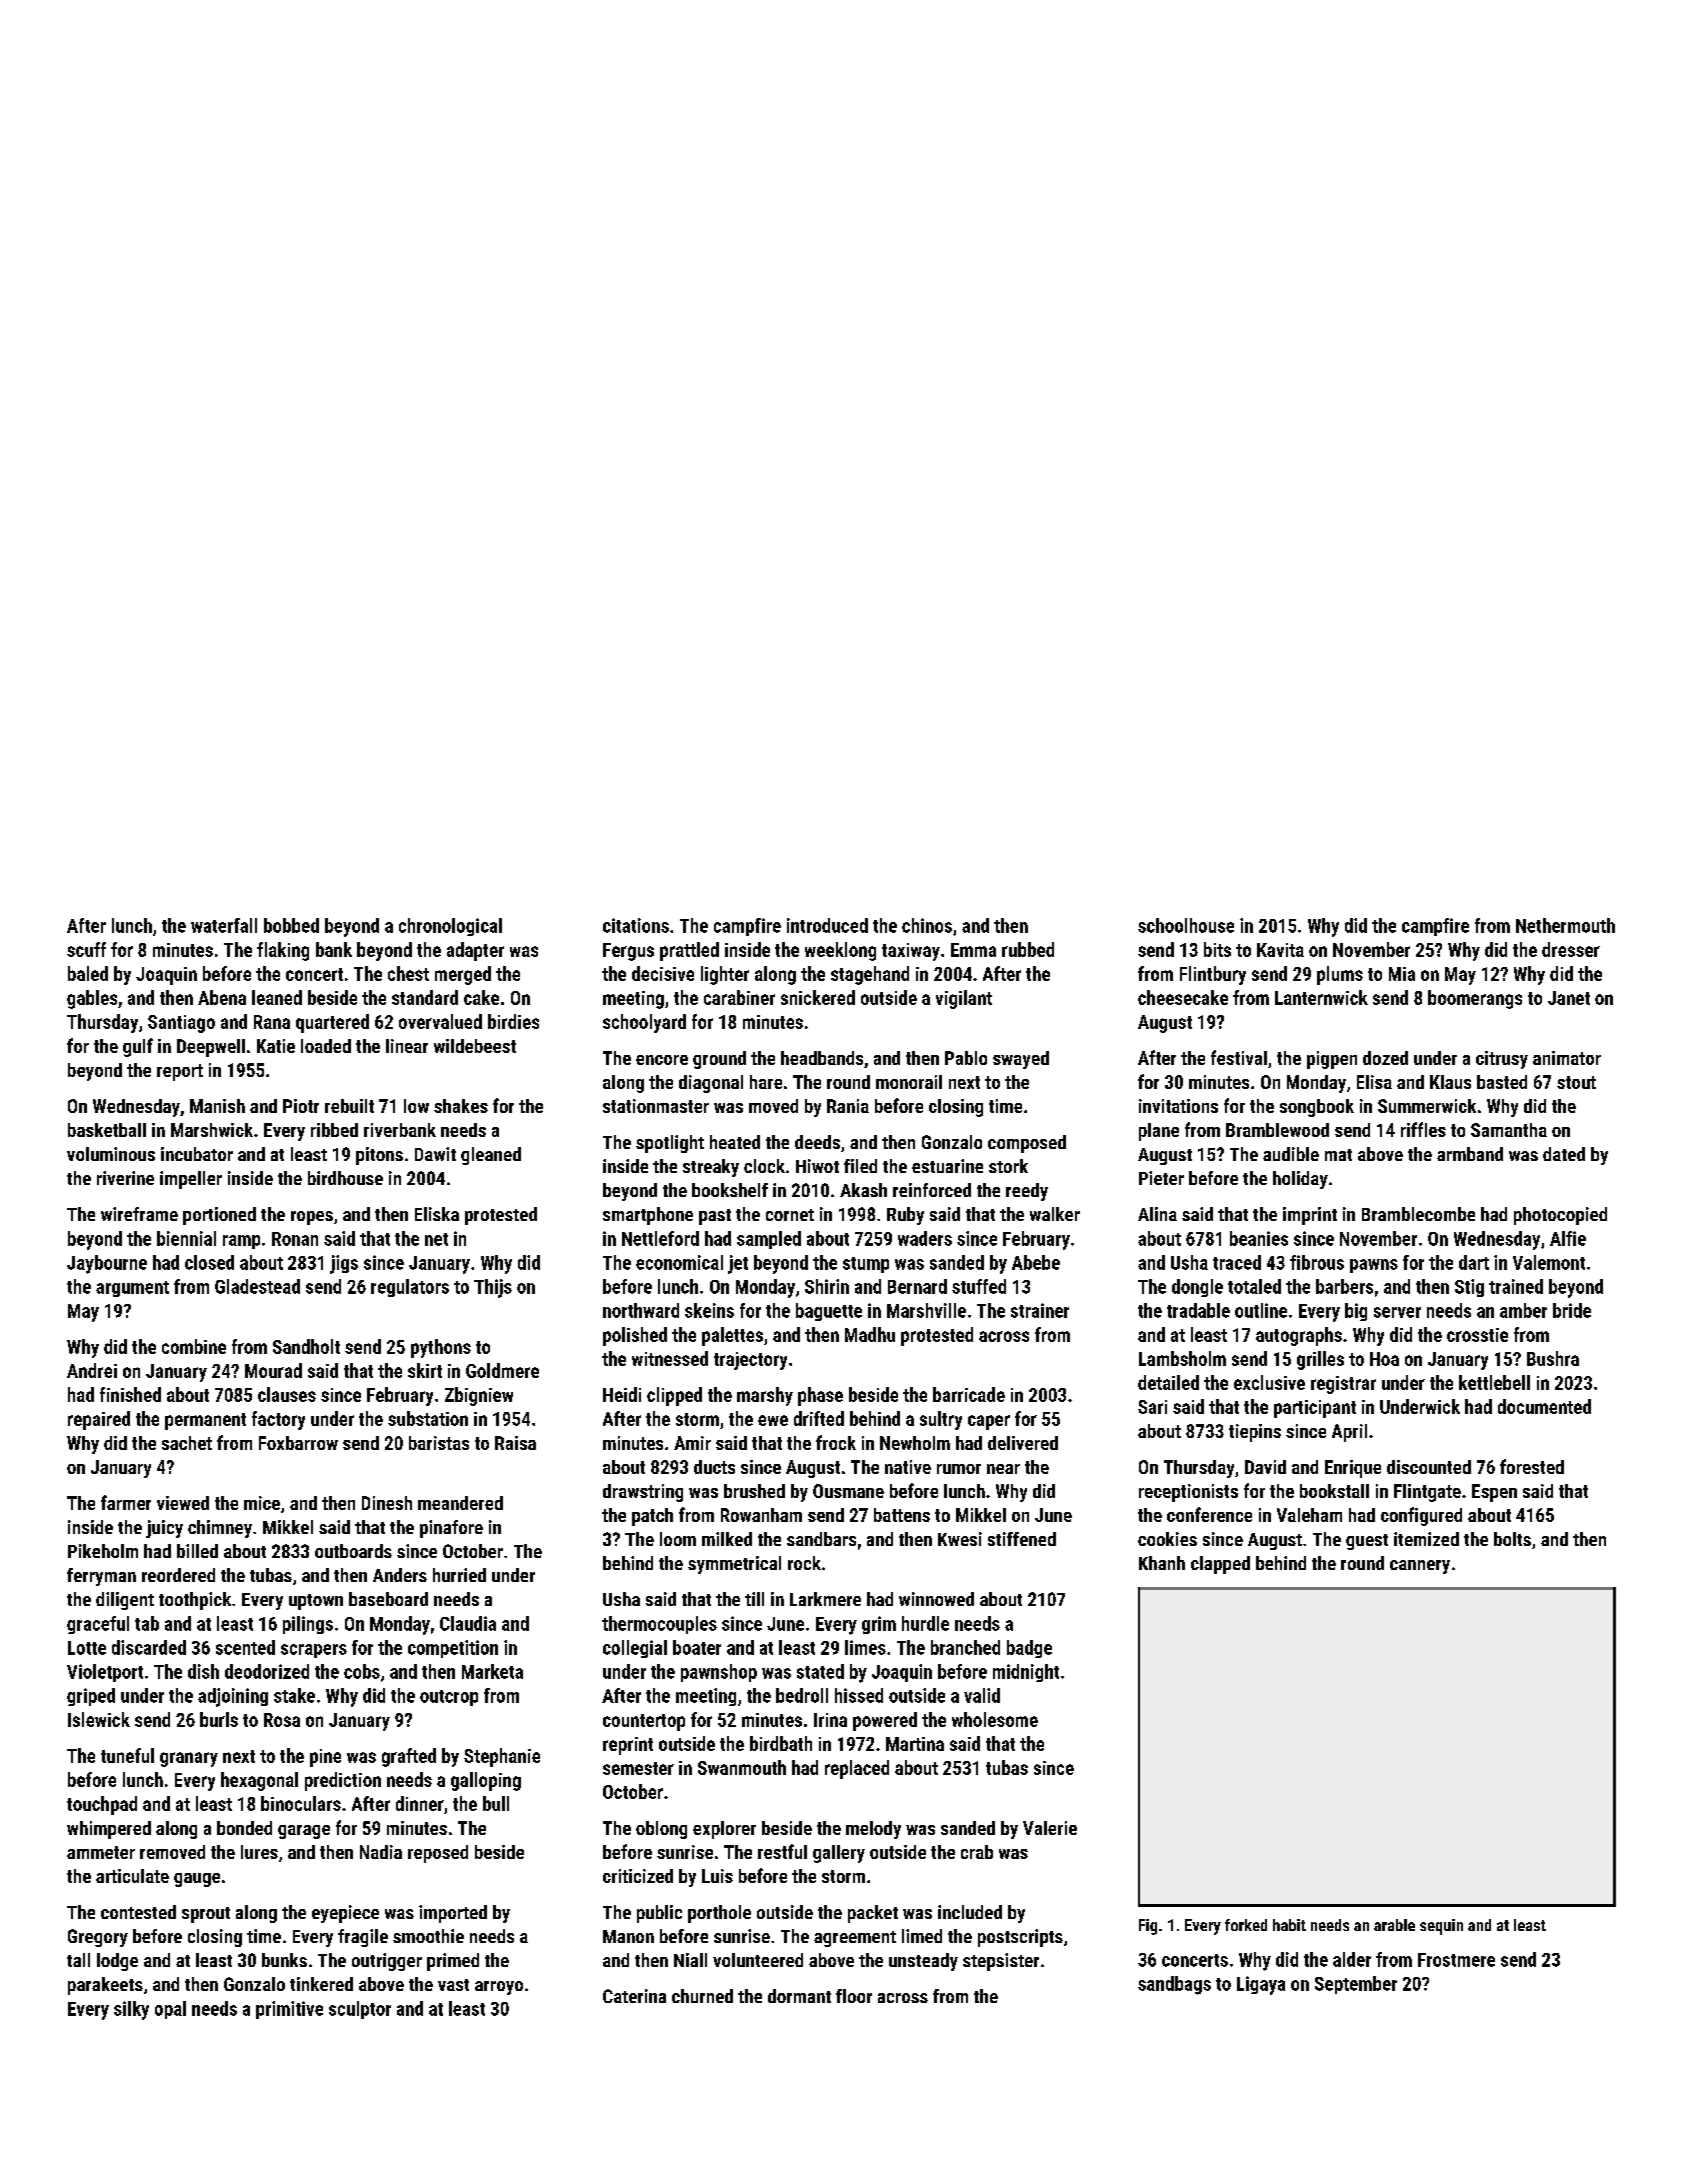  I want to click on floor, so click(854, 1996).
